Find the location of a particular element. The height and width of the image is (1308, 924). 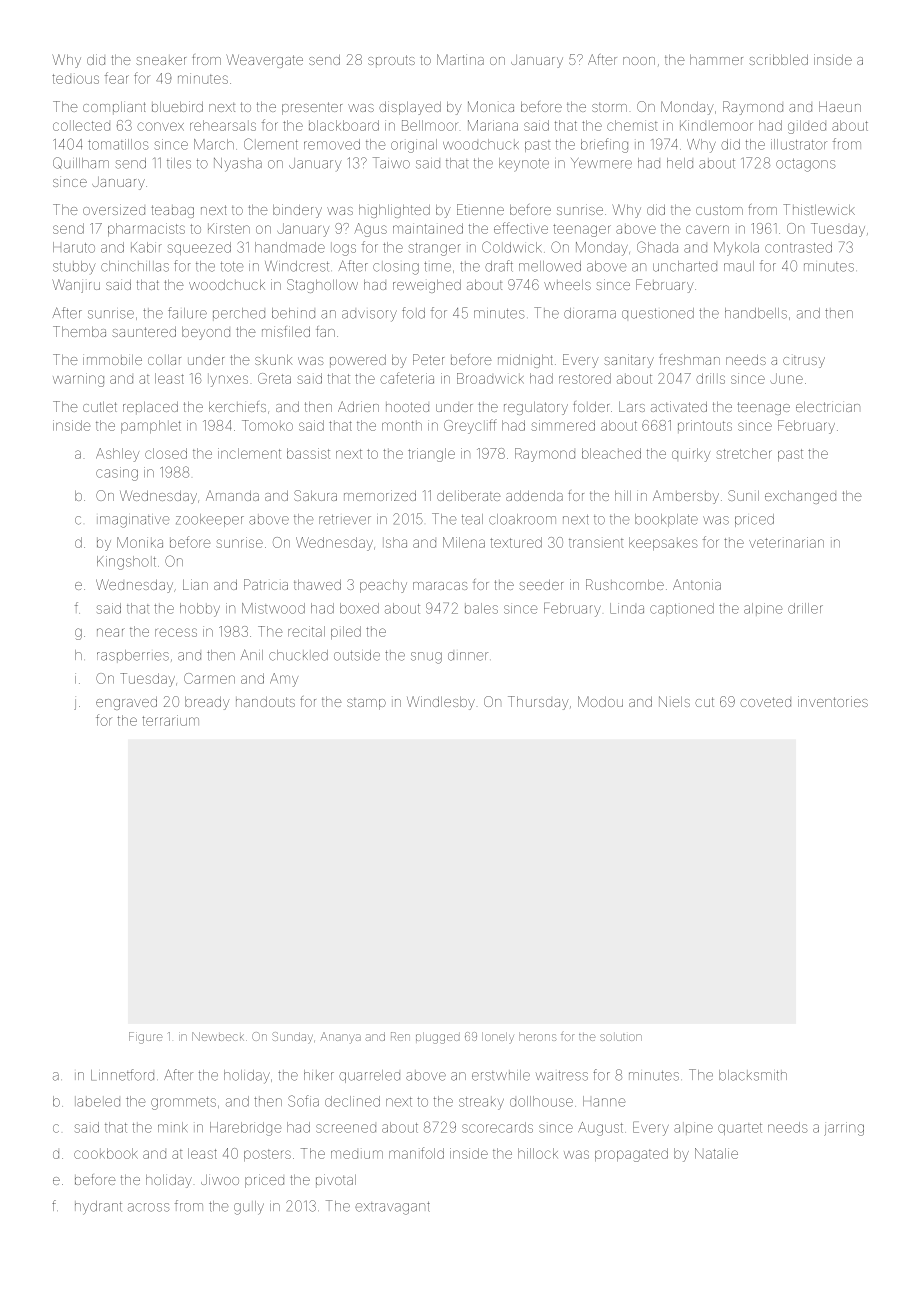

scorecards is located at coordinates (497, 1127).
